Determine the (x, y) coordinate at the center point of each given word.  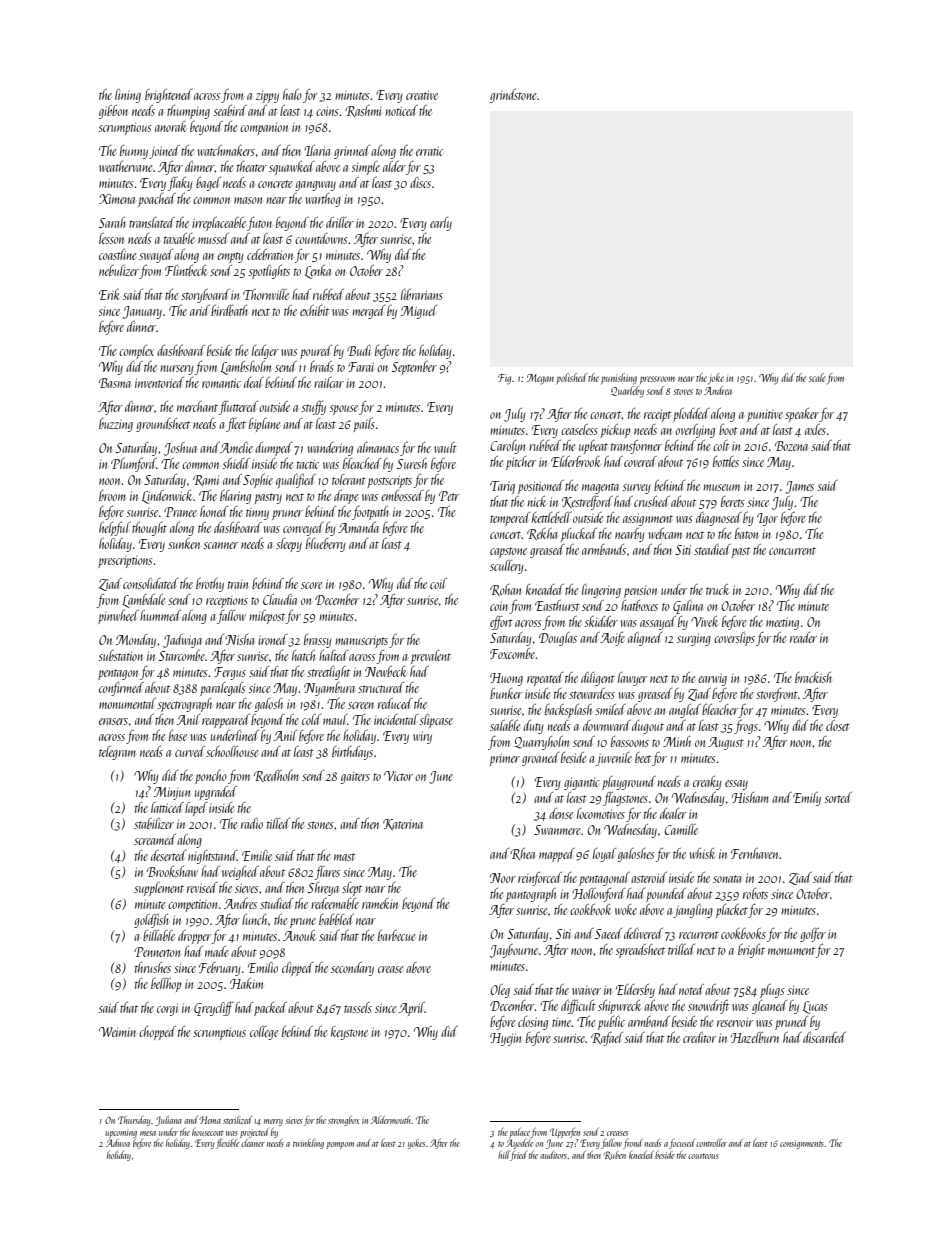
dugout (648, 727)
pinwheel (118, 617)
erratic (430, 151)
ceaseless (579, 429)
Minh (677, 741)
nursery (177, 370)
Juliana (169, 1121)
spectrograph (185, 705)
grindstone (513, 96)
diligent (598, 679)
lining (128, 96)
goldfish (151, 921)
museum (721, 487)
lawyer (633, 679)
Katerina (403, 824)
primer (504, 759)
